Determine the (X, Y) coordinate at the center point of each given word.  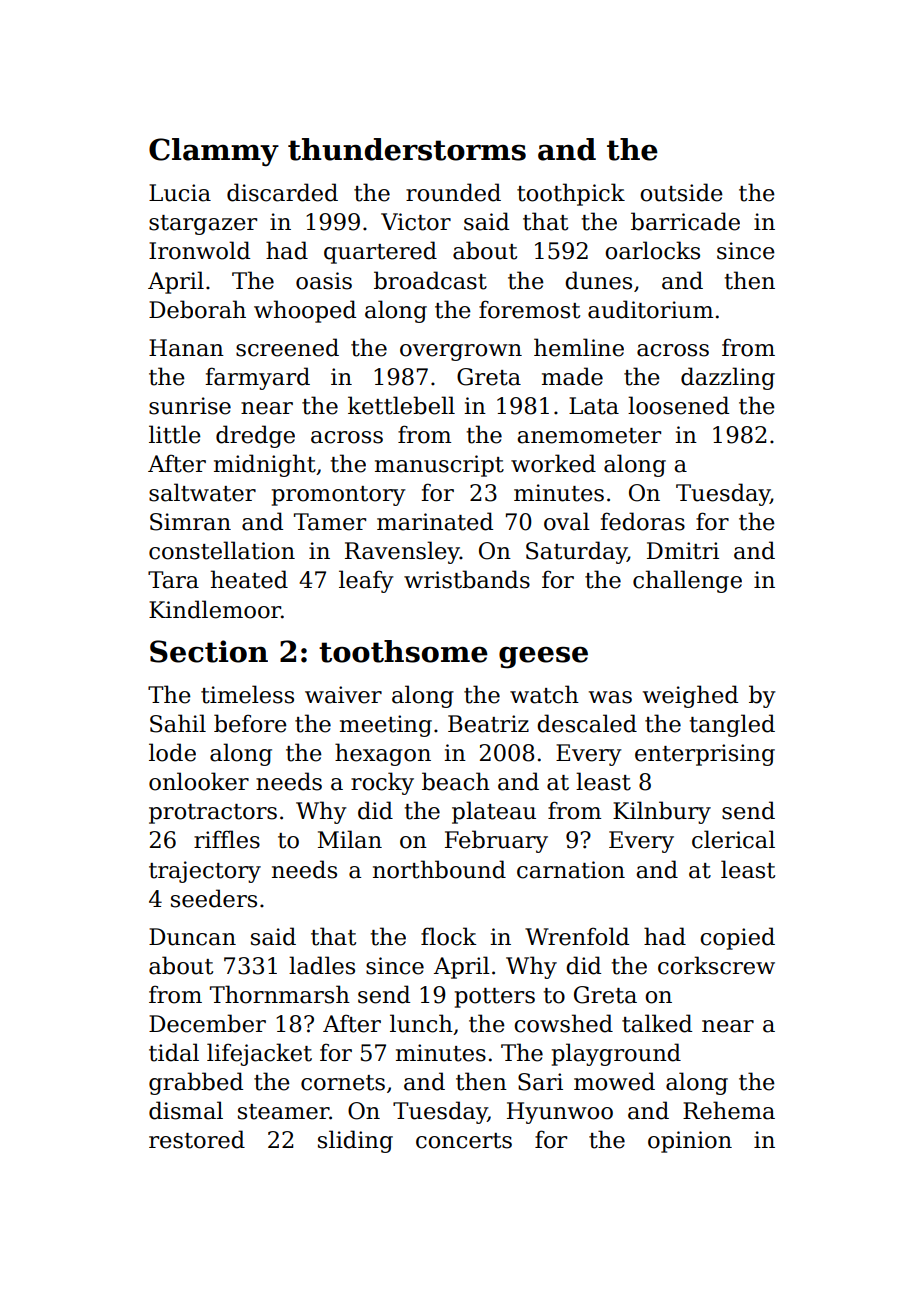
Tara (173, 580)
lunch (421, 1023)
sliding (355, 1141)
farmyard (257, 378)
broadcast (430, 280)
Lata (594, 406)
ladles (322, 965)
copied (737, 938)
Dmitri (683, 551)
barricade (685, 221)
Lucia (180, 193)
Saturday (576, 552)
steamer (284, 1112)
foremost (529, 309)
